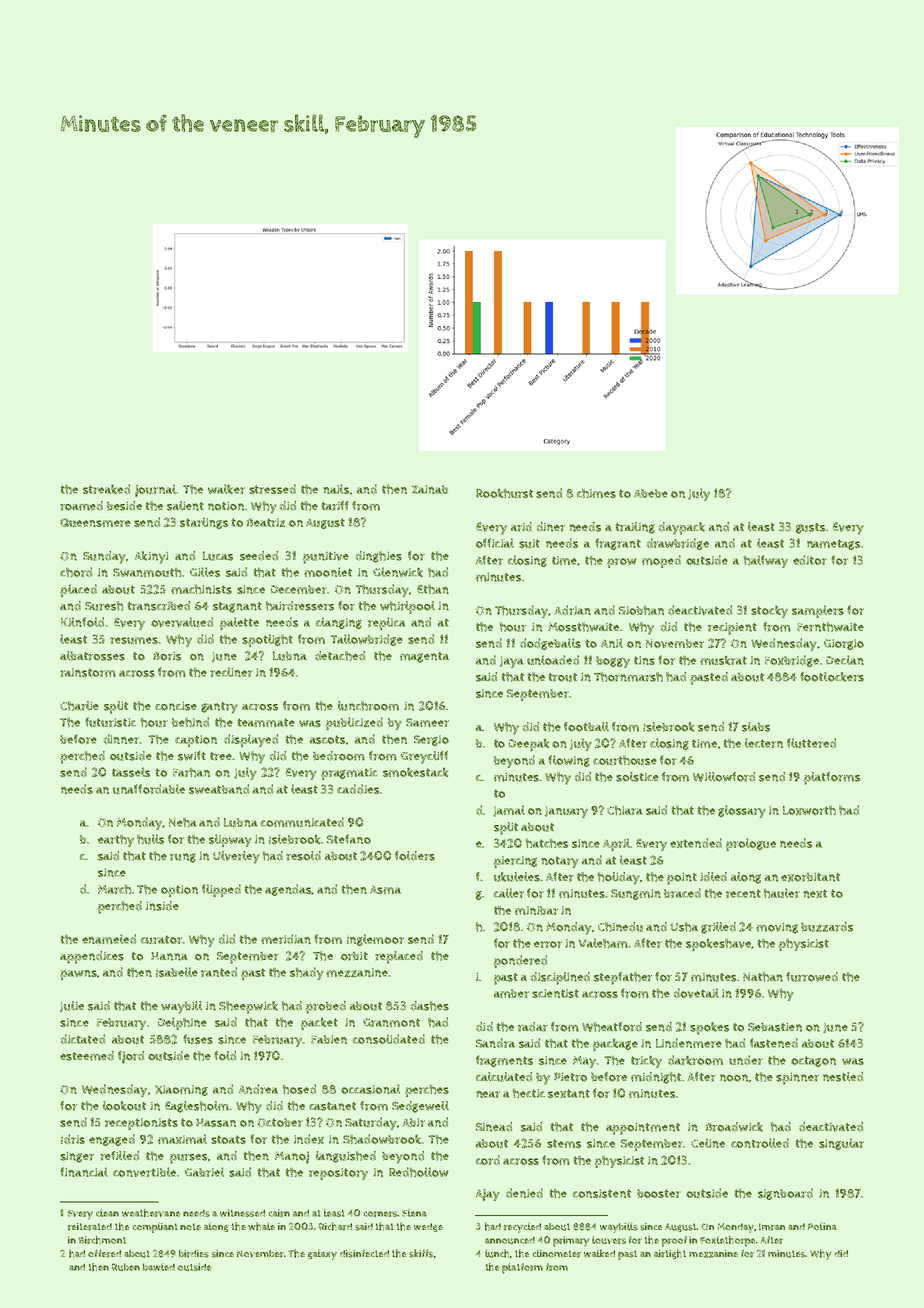 The height and width of the image is (1308, 924). Describe the element at coordinates (430, 489) in the image. I see `Zainab` at that location.
